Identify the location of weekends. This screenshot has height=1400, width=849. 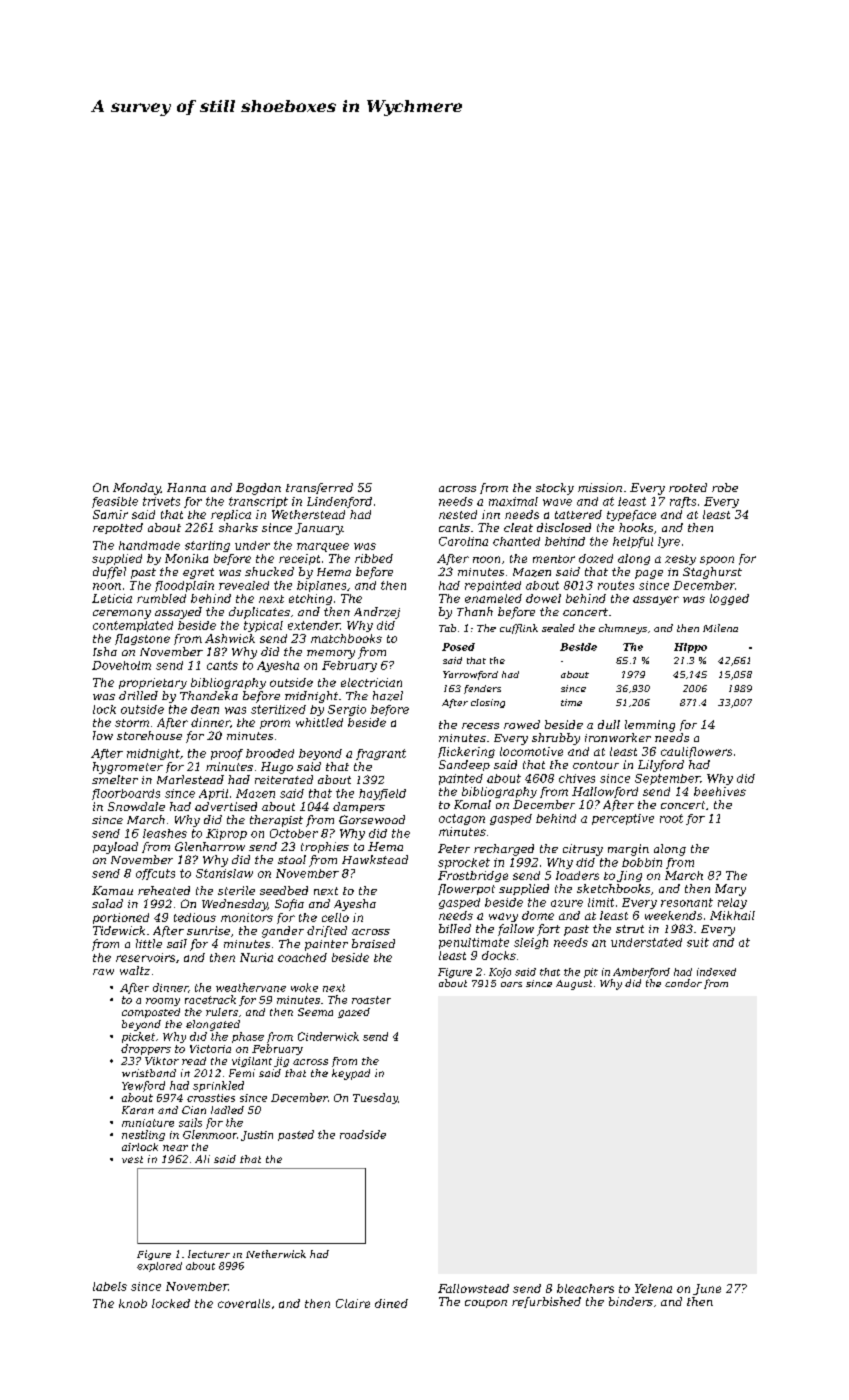
(673, 915).
